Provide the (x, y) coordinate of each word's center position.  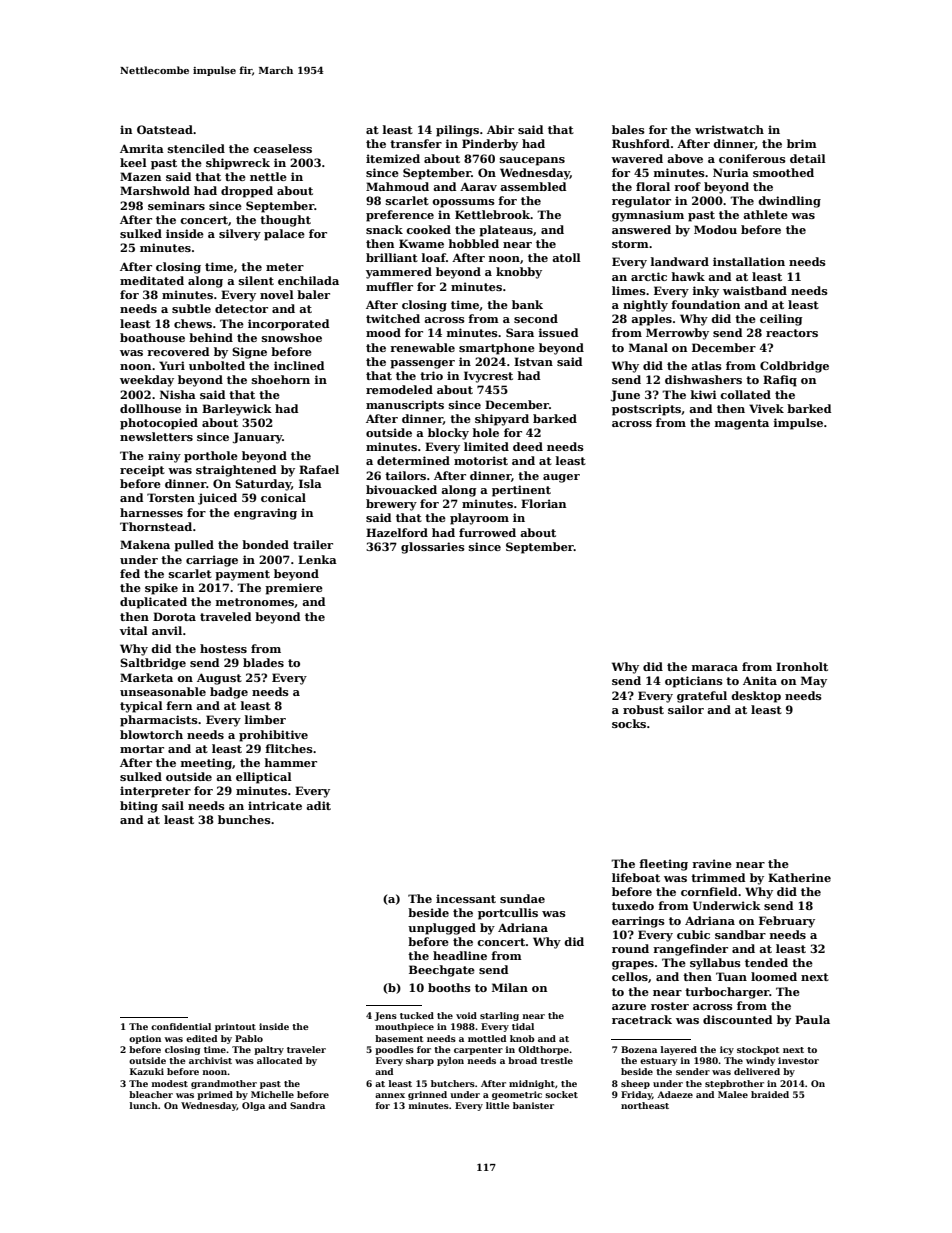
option (145, 1039)
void (466, 1015)
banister (533, 1105)
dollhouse (150, 408)
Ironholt (802, 666)
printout (235, 1027)
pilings (457, 131)
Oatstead (165, 129)
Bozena (639, 1049)
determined (413, 460)
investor (798, 1060)
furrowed (487, 532)
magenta (742, 424)
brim (802, 143)
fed (130, 573)
